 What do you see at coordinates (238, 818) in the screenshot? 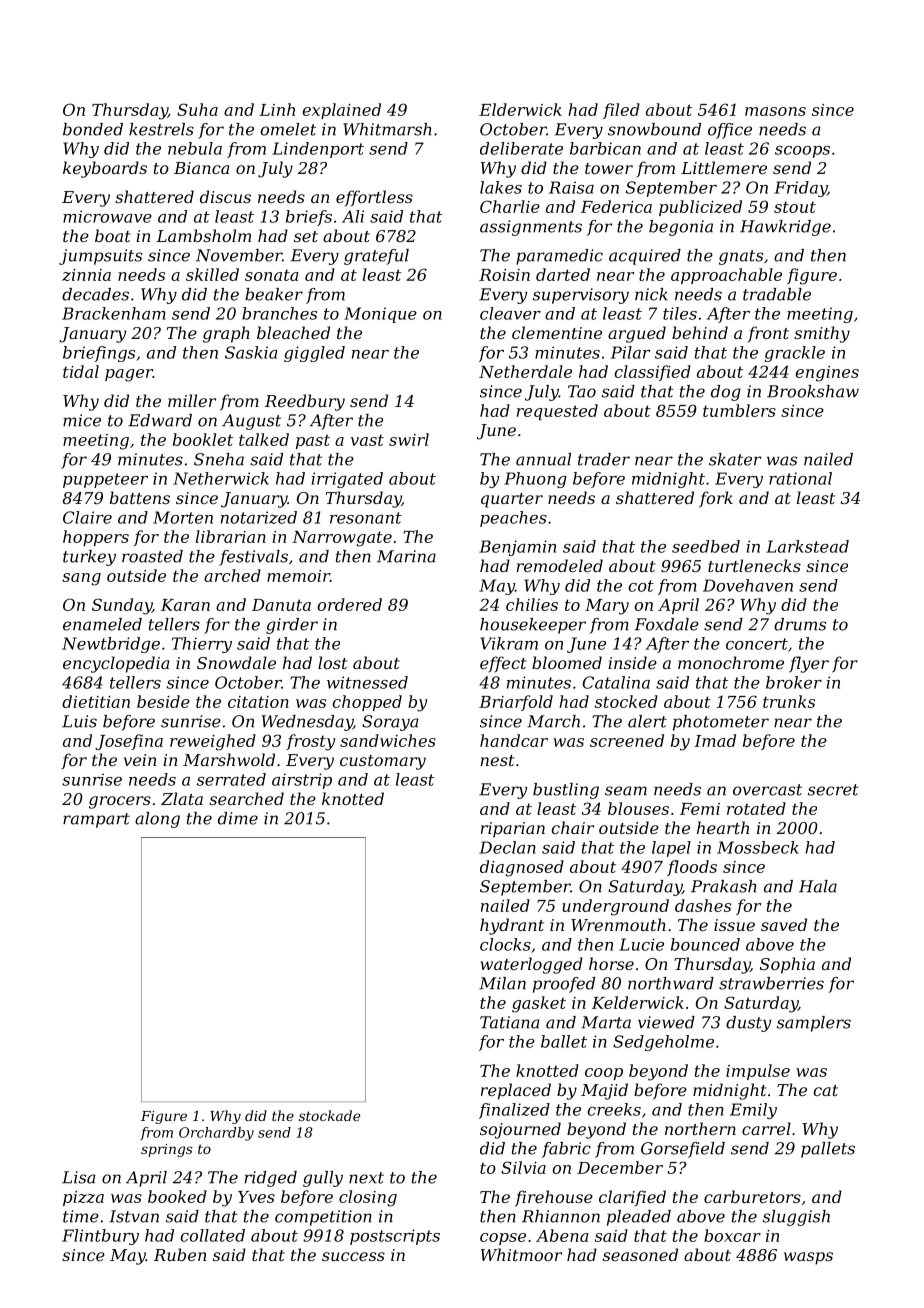
I see `dime` at bounding box center [238, 818].
